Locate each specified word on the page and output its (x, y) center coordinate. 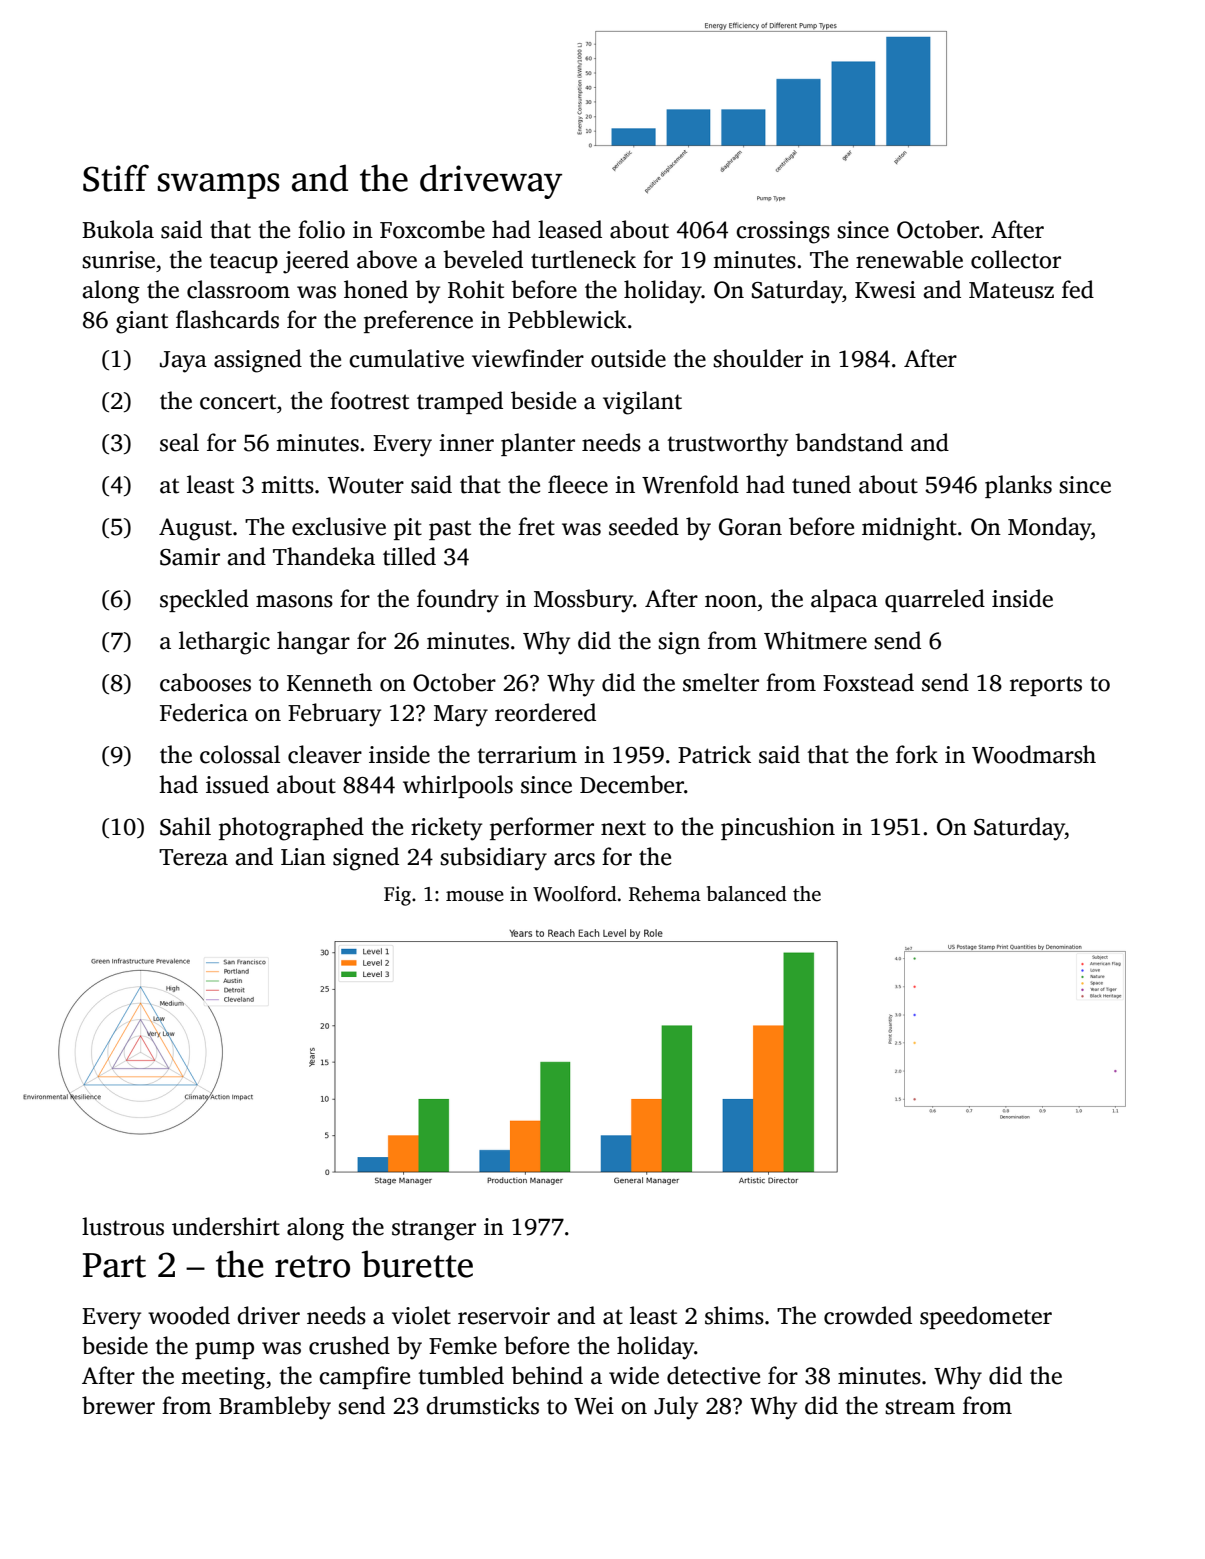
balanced (747, 894)
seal (179, 442)
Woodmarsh (1034, 754)
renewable (909, 259)
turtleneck (583, 259)
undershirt (226, 1226)
